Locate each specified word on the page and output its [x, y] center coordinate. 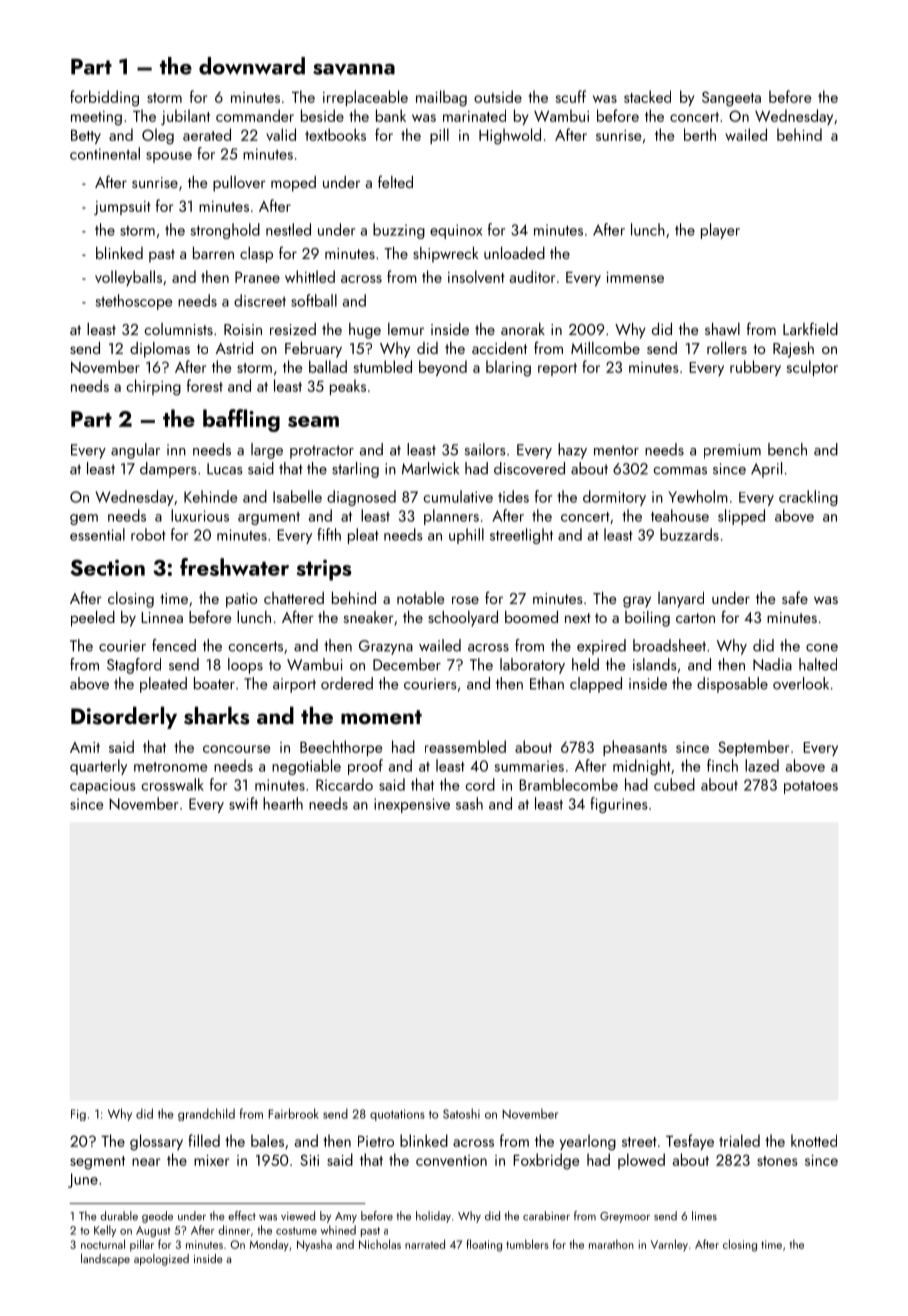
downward [252, 66]
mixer [211, 1160]
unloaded [514, 253]
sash [469, 803]
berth [700, 134]
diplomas [160, 350]
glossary [156, 1142]
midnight [642, 767]
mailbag [441, 98]
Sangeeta [731, 99]
